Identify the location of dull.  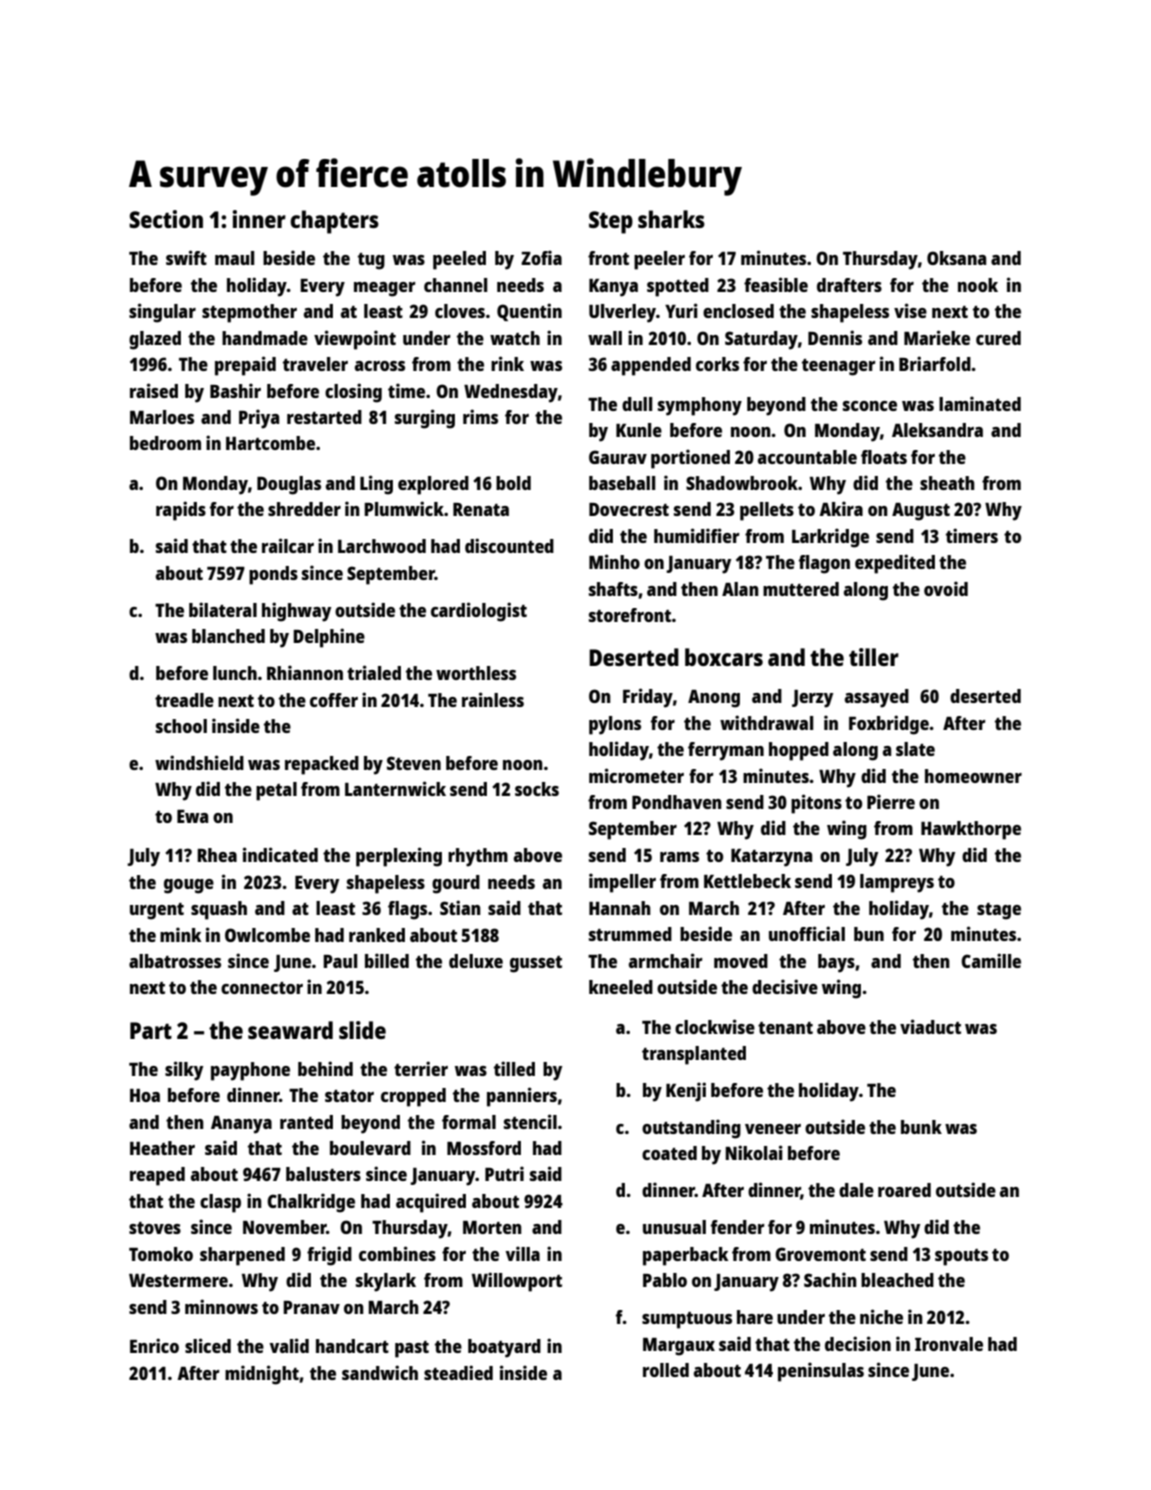
(637, 404).
